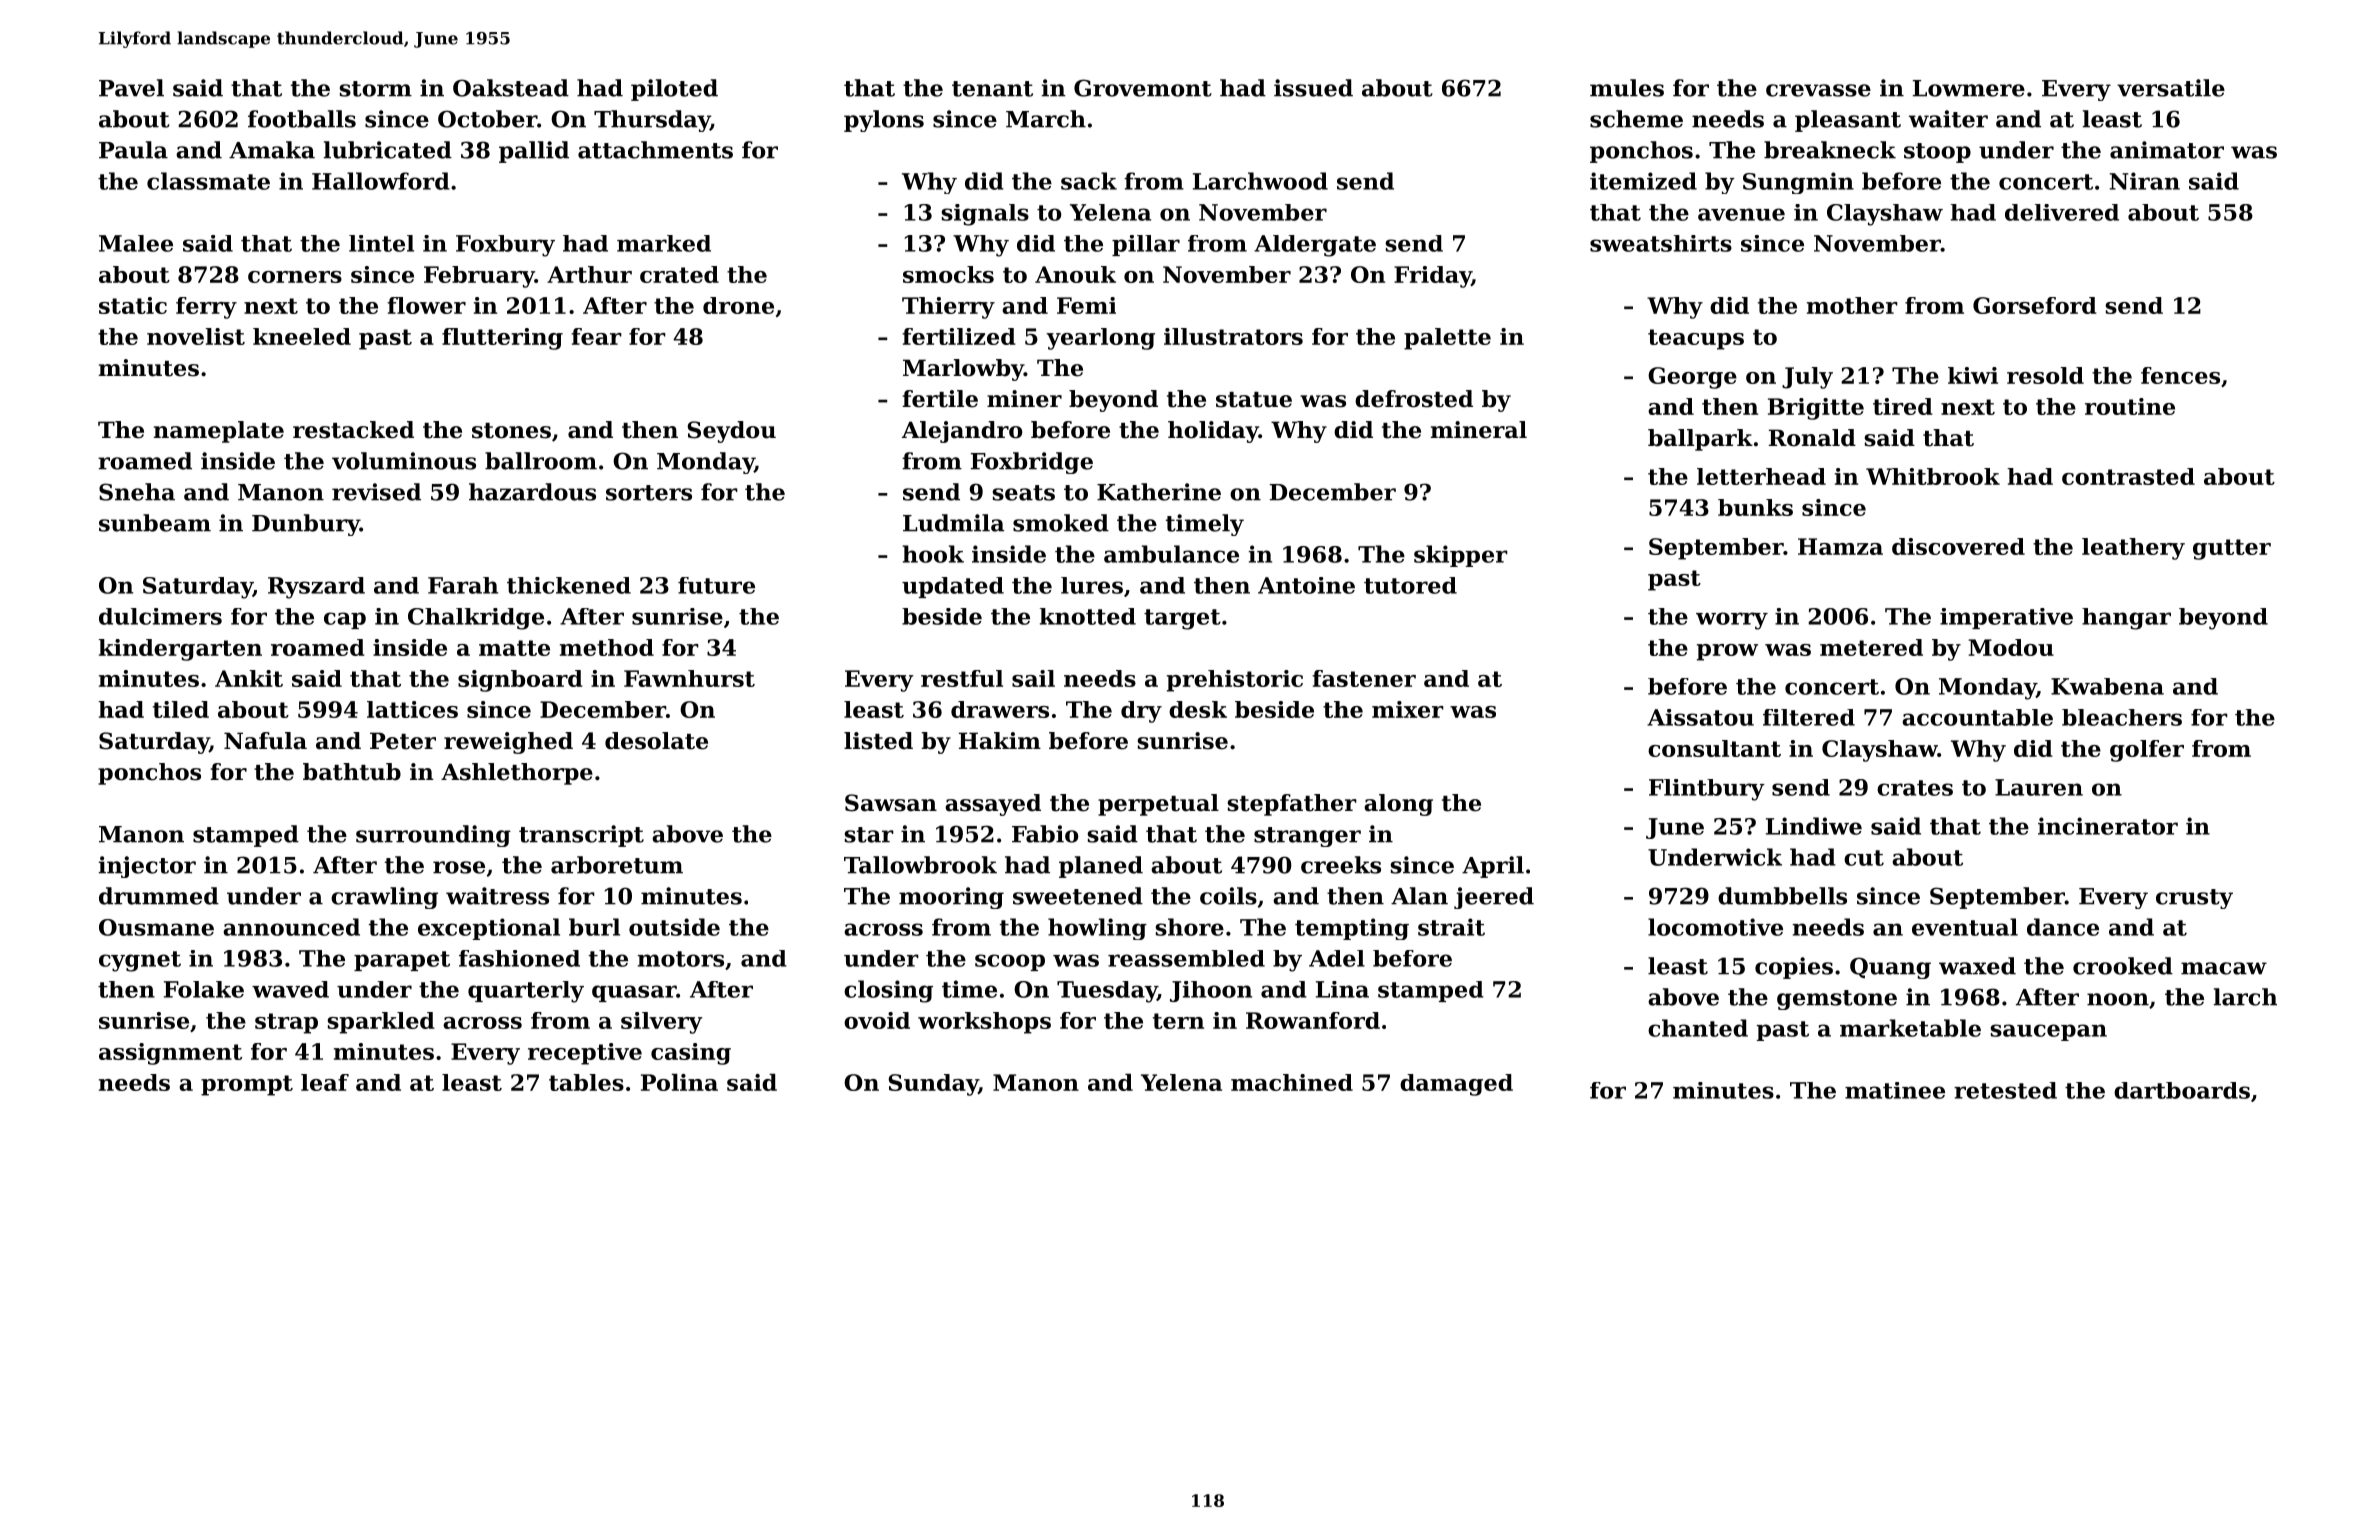  What do you see at coordinates (180, 650) in the screenshot?
I see `kindergarten` at bounding box center [180, 650].
